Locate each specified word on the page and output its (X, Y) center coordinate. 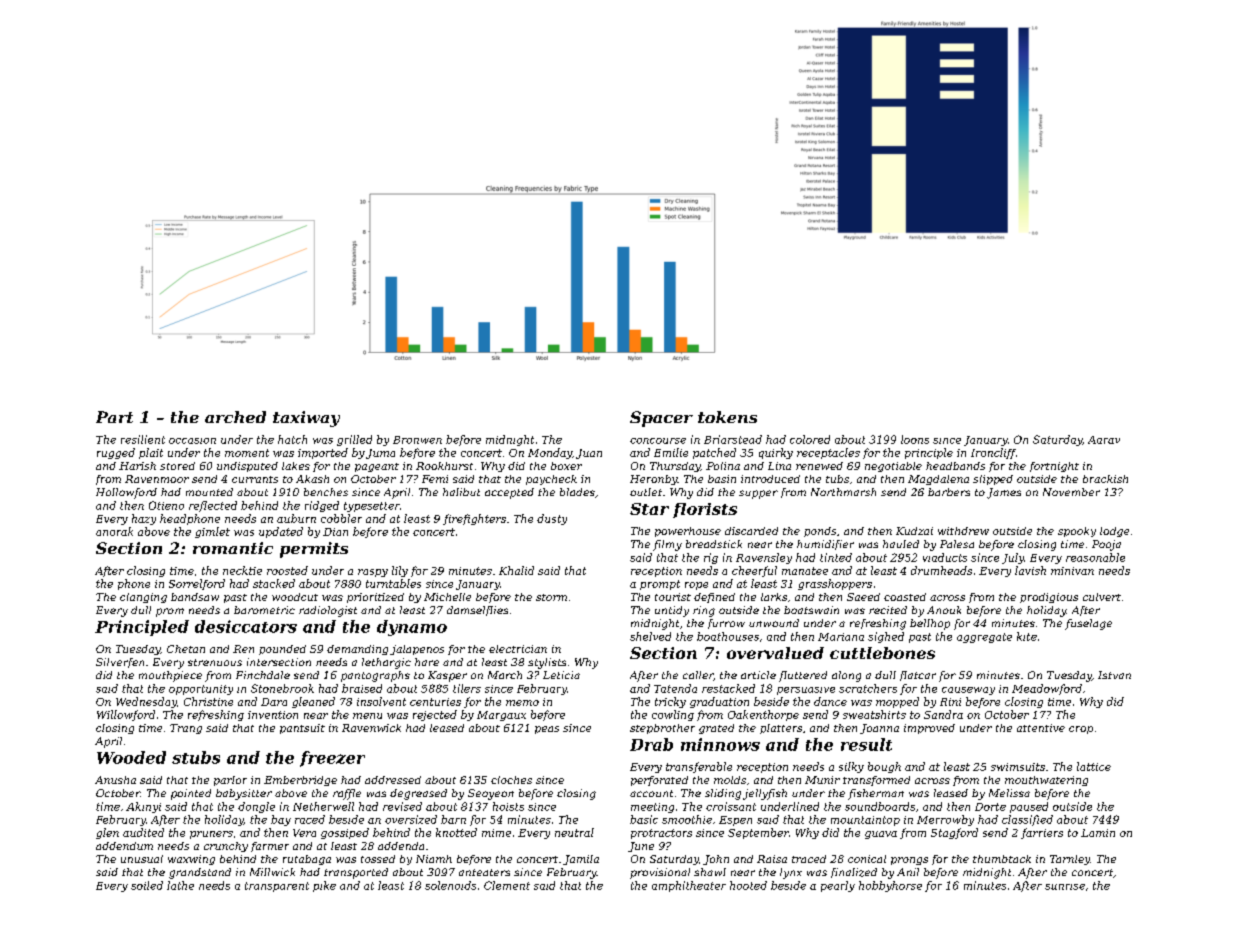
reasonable (1095, 557)
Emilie (671, 452)
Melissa (1009, 793)
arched (235, 417)
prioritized (375, 598)
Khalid (516, 570)
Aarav (1104, 440)
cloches (511, 780)
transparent (277, 887)
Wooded (131, 757)
